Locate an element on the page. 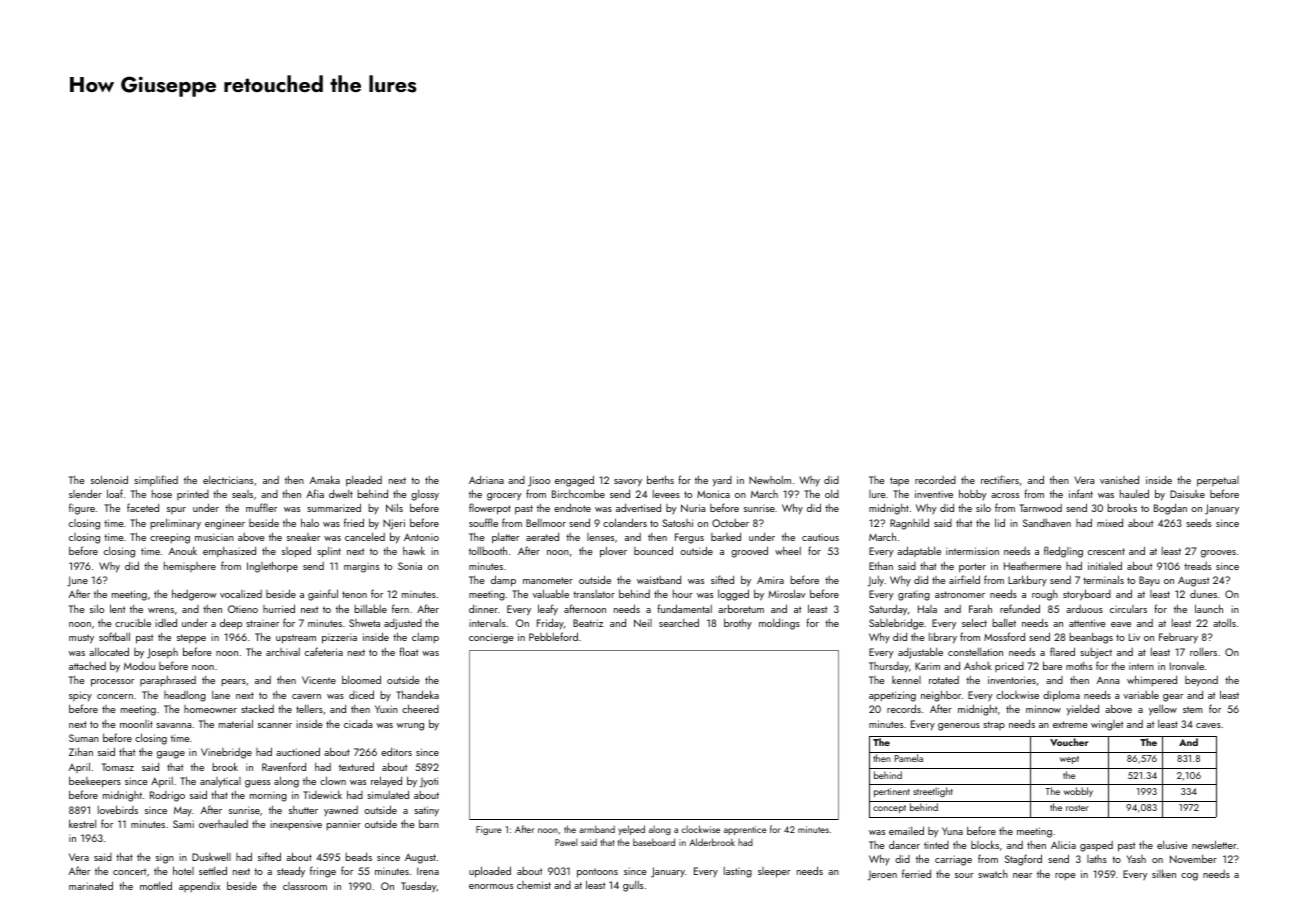  canceled is located at coordinates (365, 536).
